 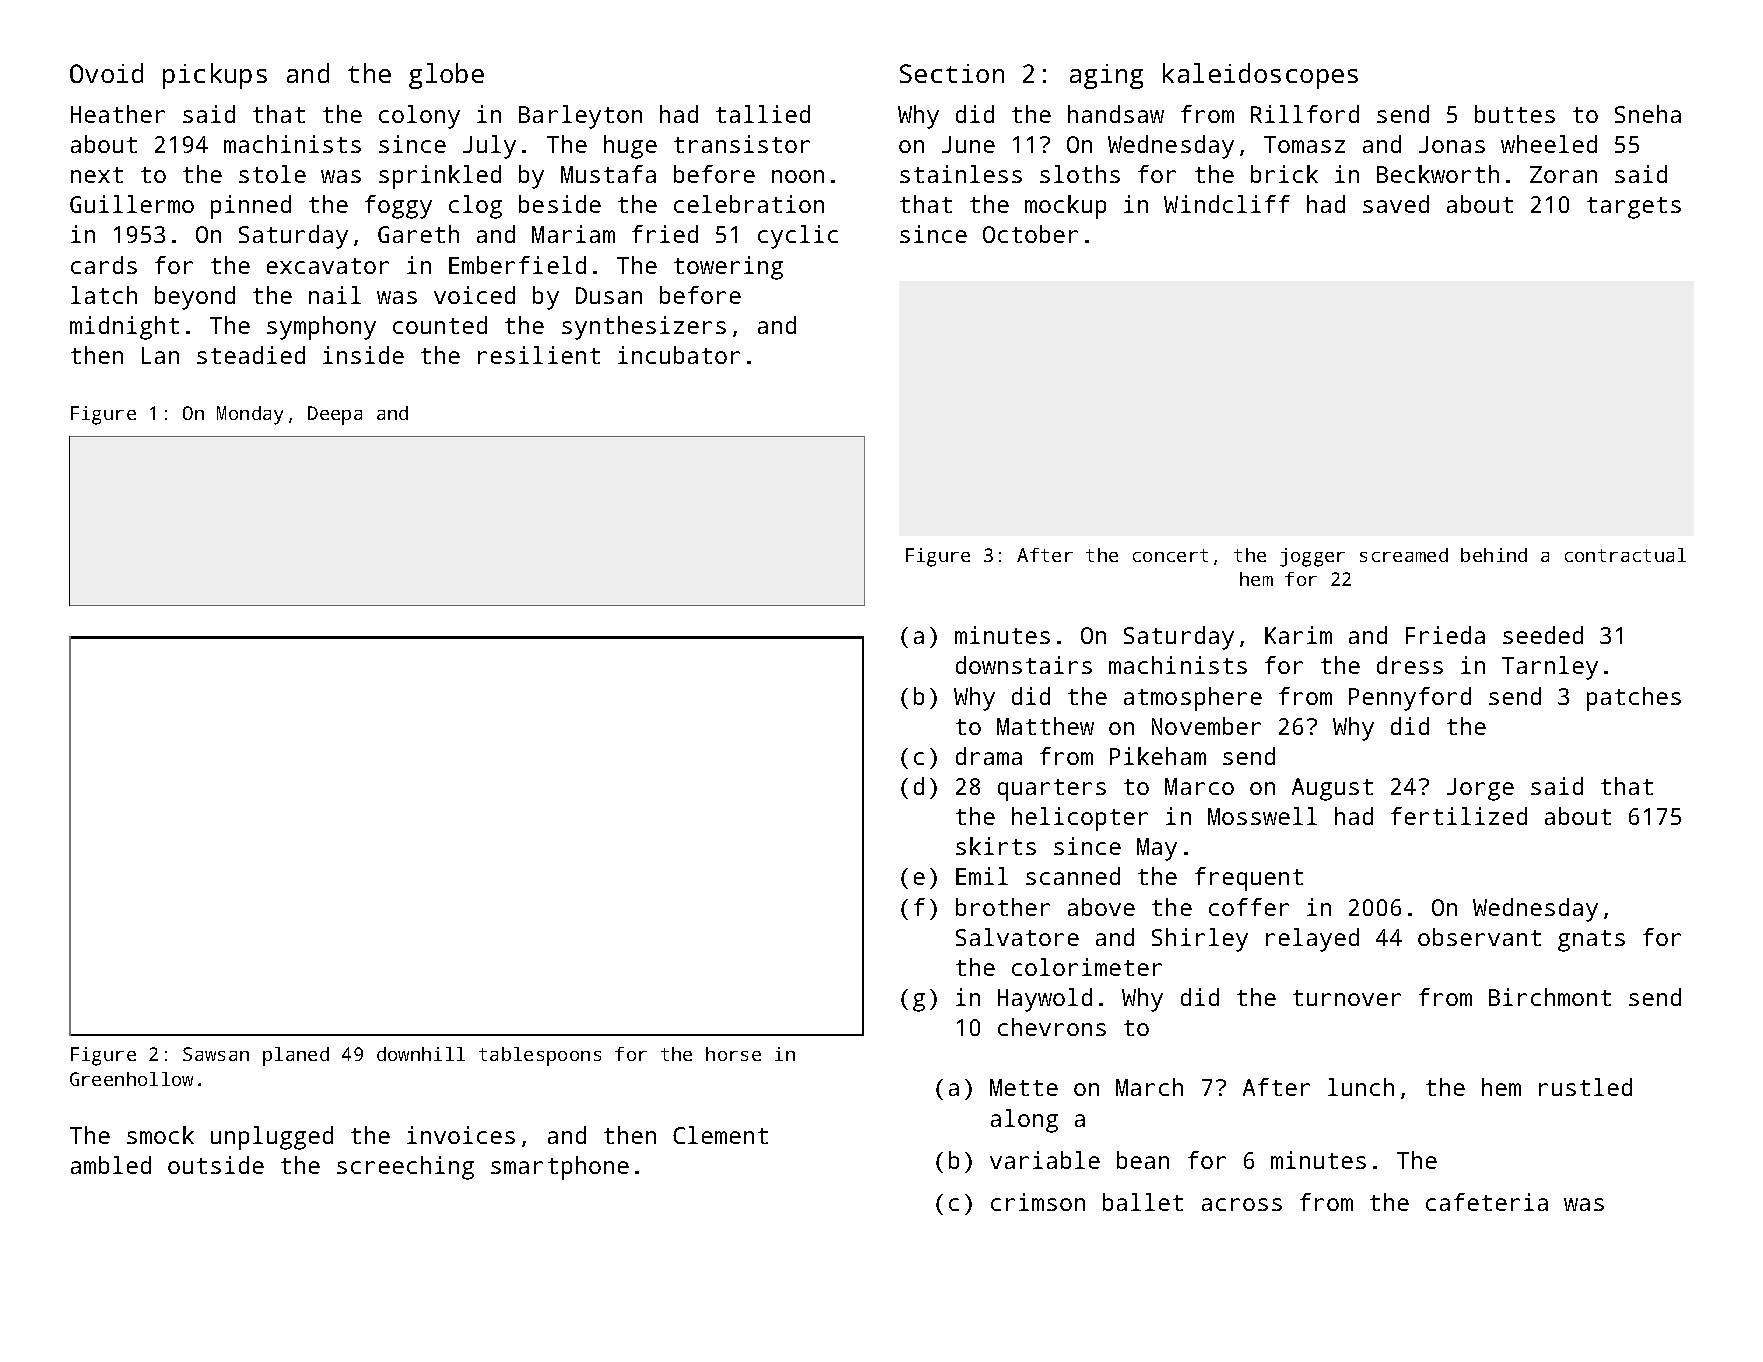 I want to click on Jorge, so click(x=1480, y=789).
